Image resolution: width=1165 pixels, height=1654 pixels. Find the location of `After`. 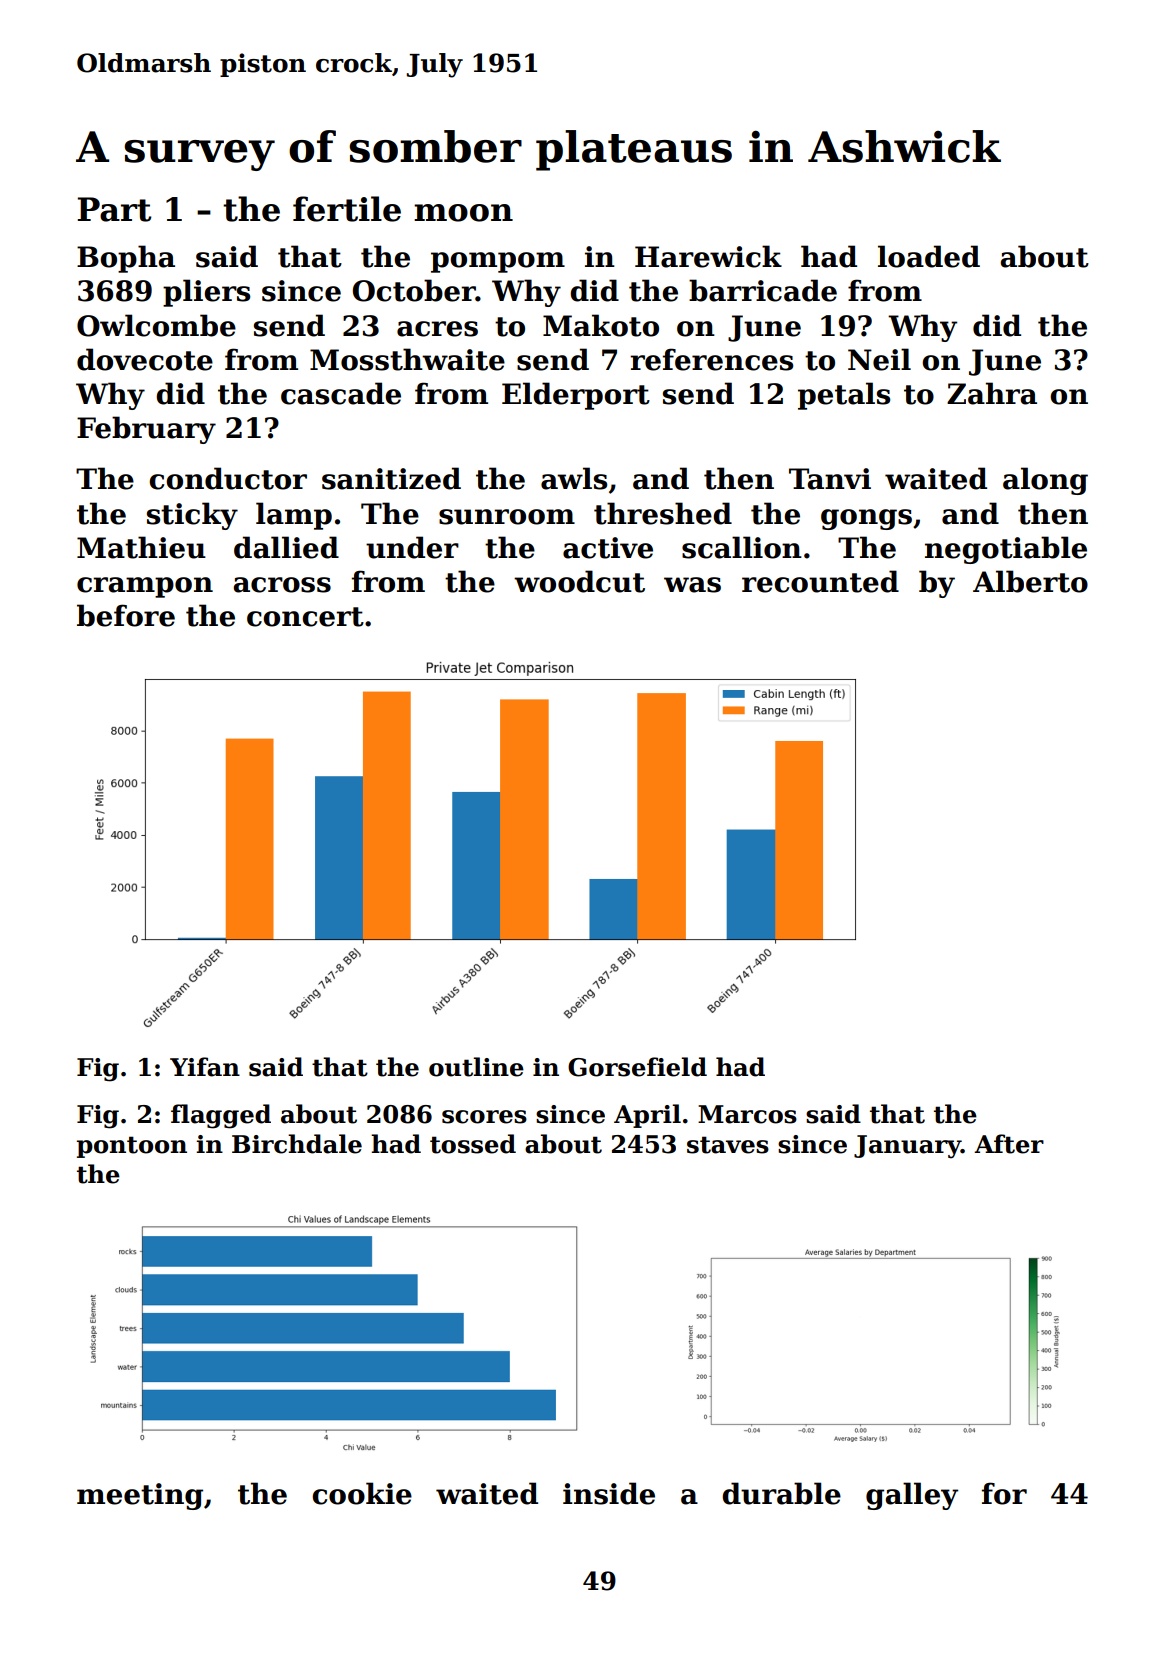

After is located at coordinates (1009, 1144).
